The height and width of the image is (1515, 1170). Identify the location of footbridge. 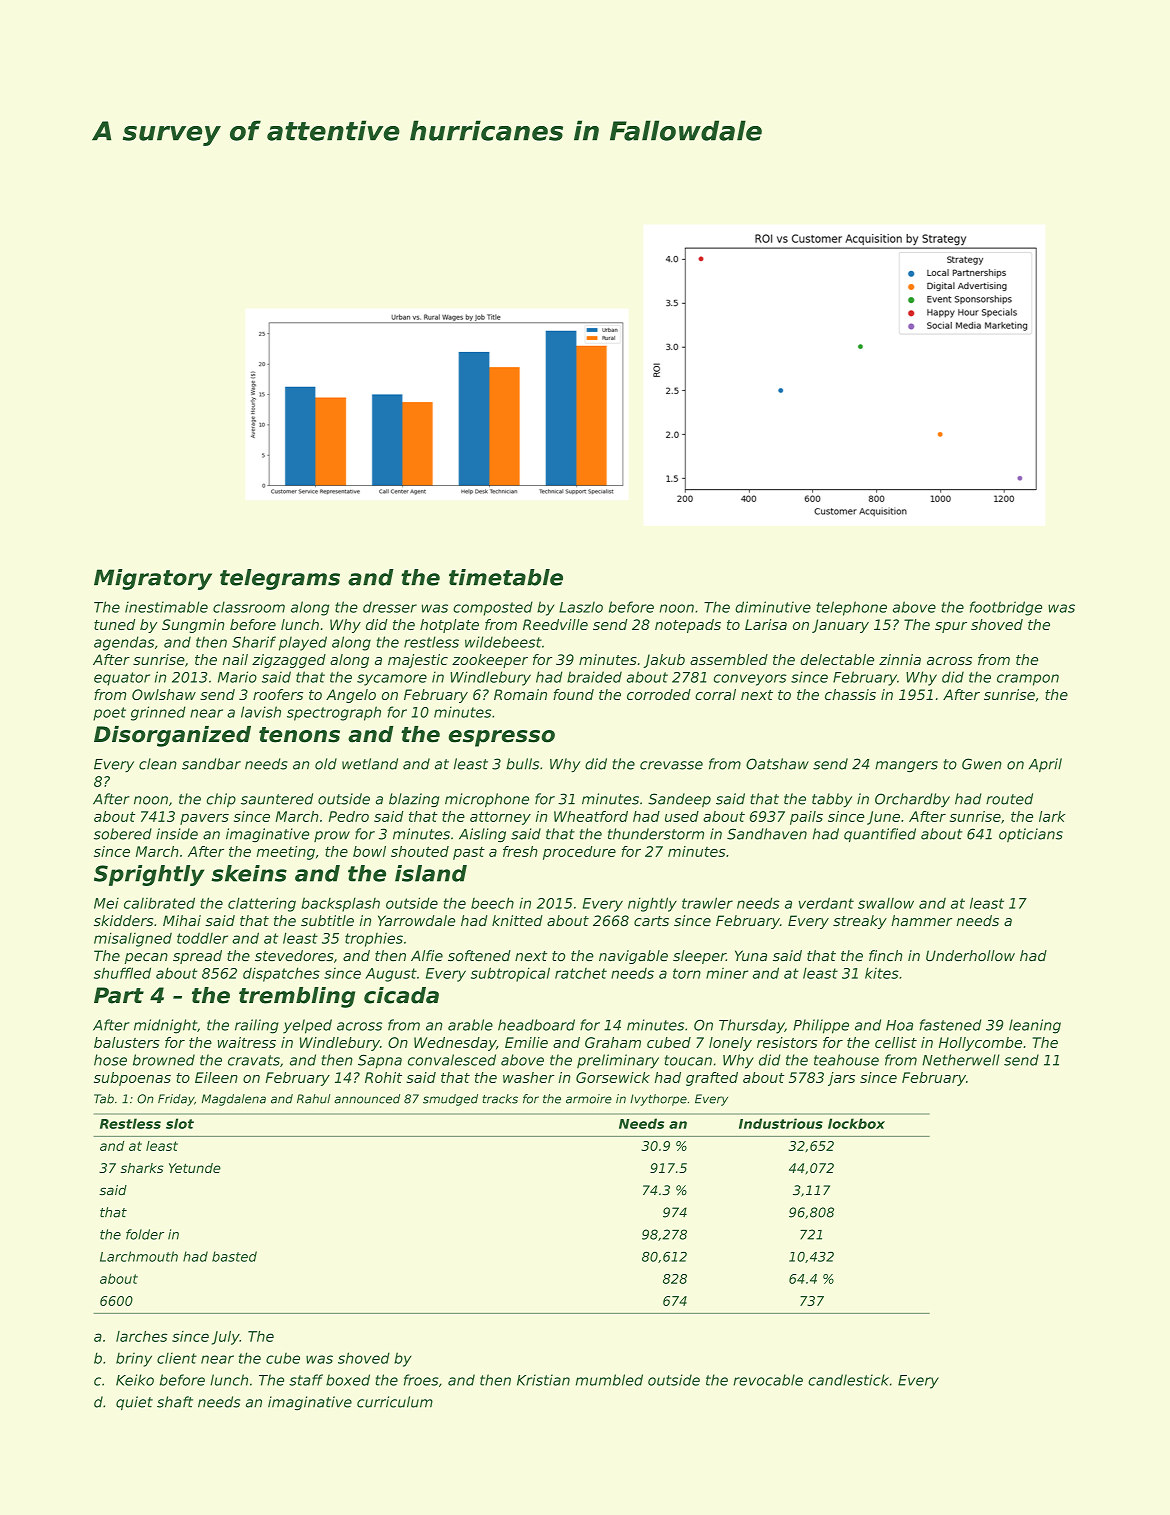
(1006, 608).
